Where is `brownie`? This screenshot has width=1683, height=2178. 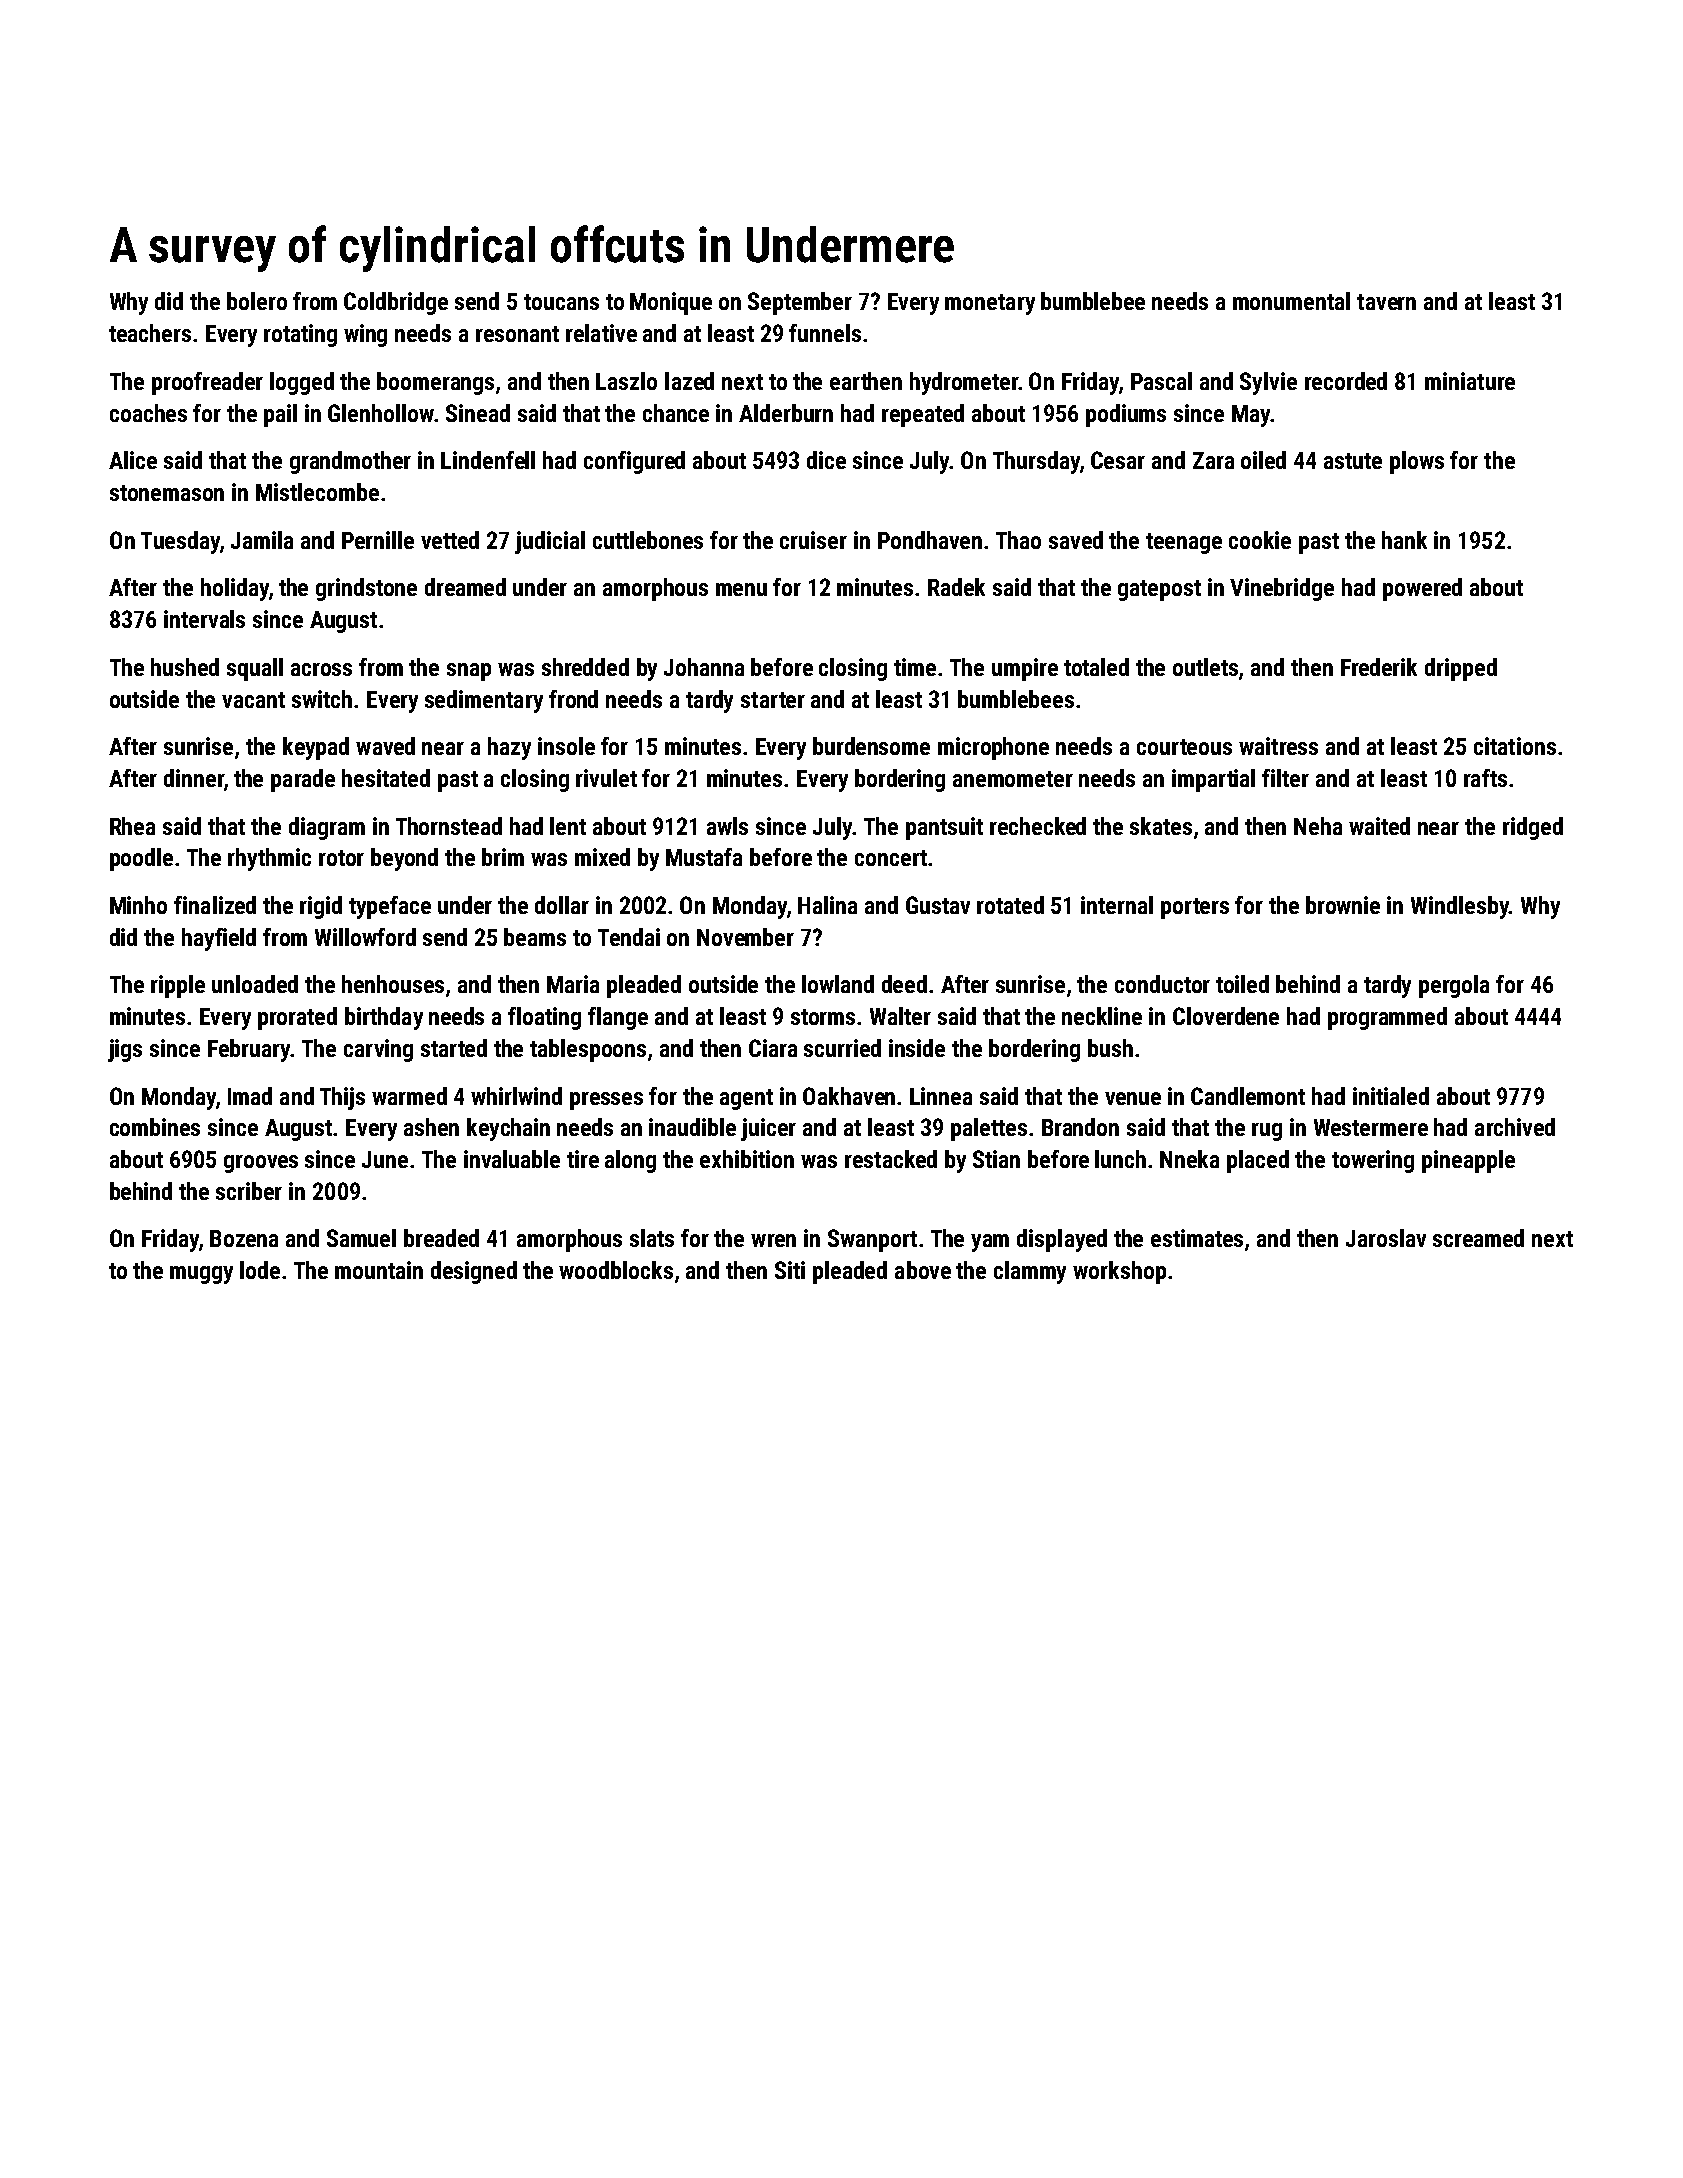 brownie is located at coordinates (1343, 905).
